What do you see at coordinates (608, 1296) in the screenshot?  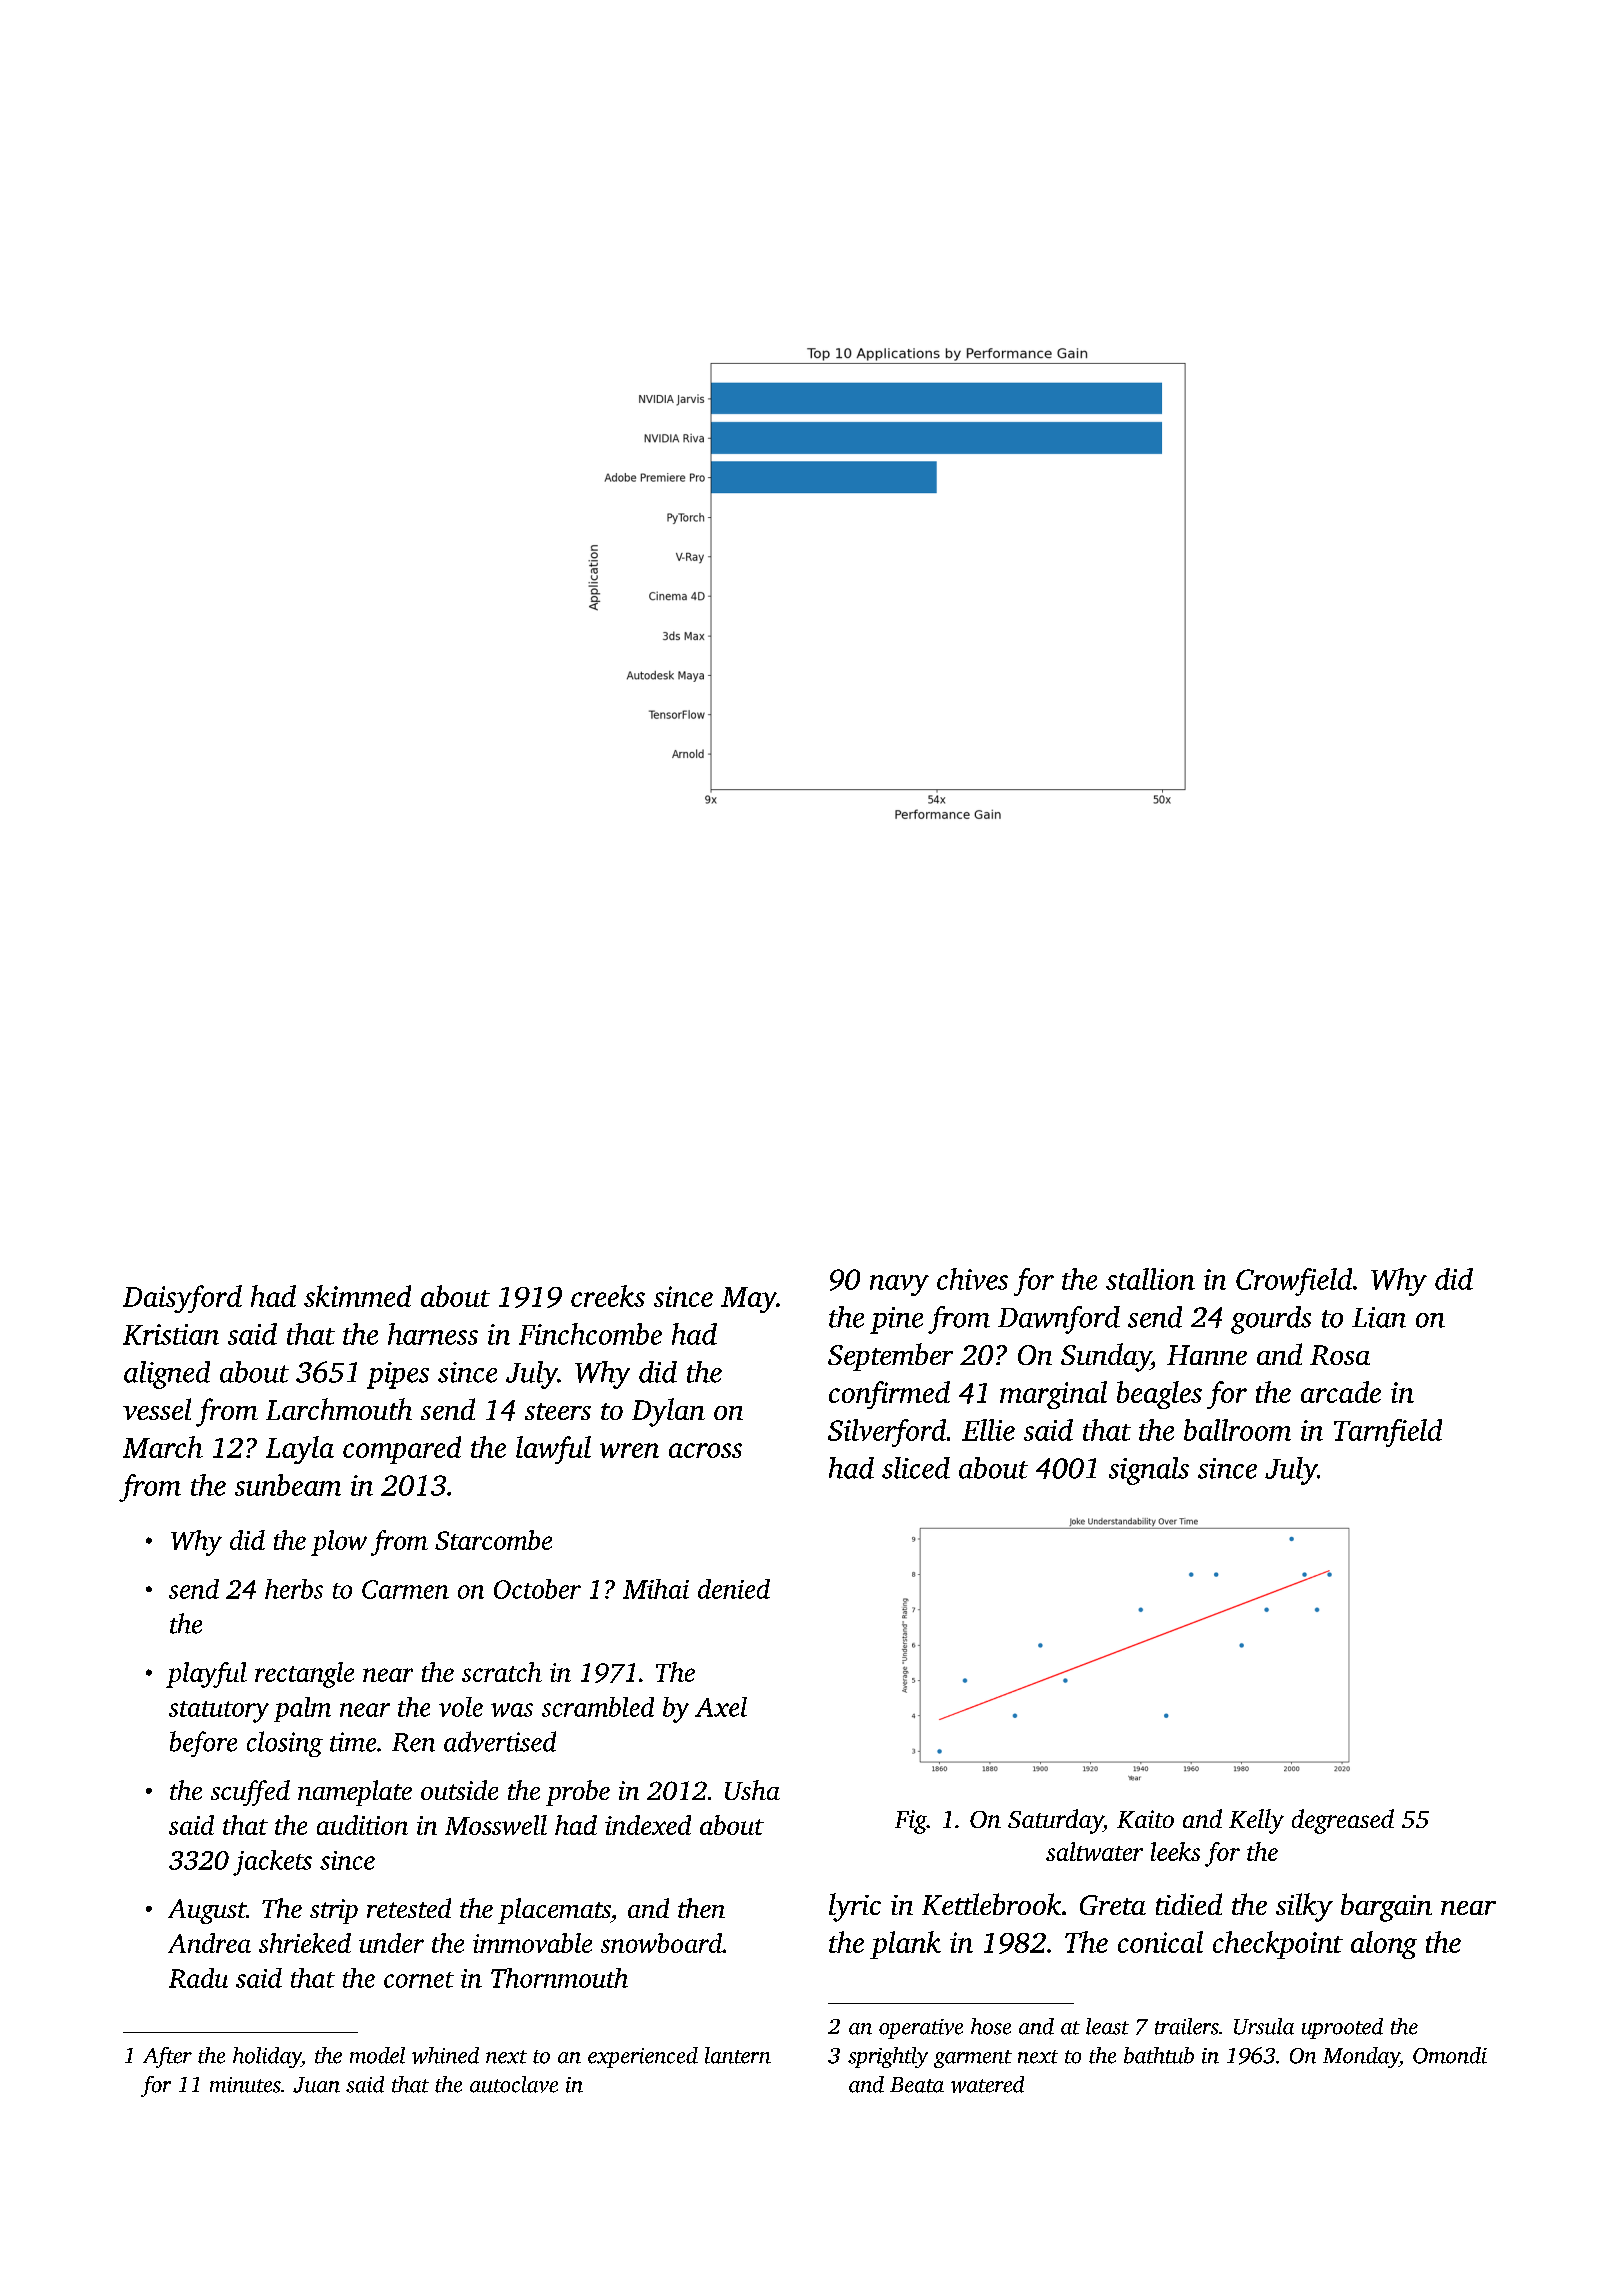 I see `creeks` at bounding box center [608, 1296].
